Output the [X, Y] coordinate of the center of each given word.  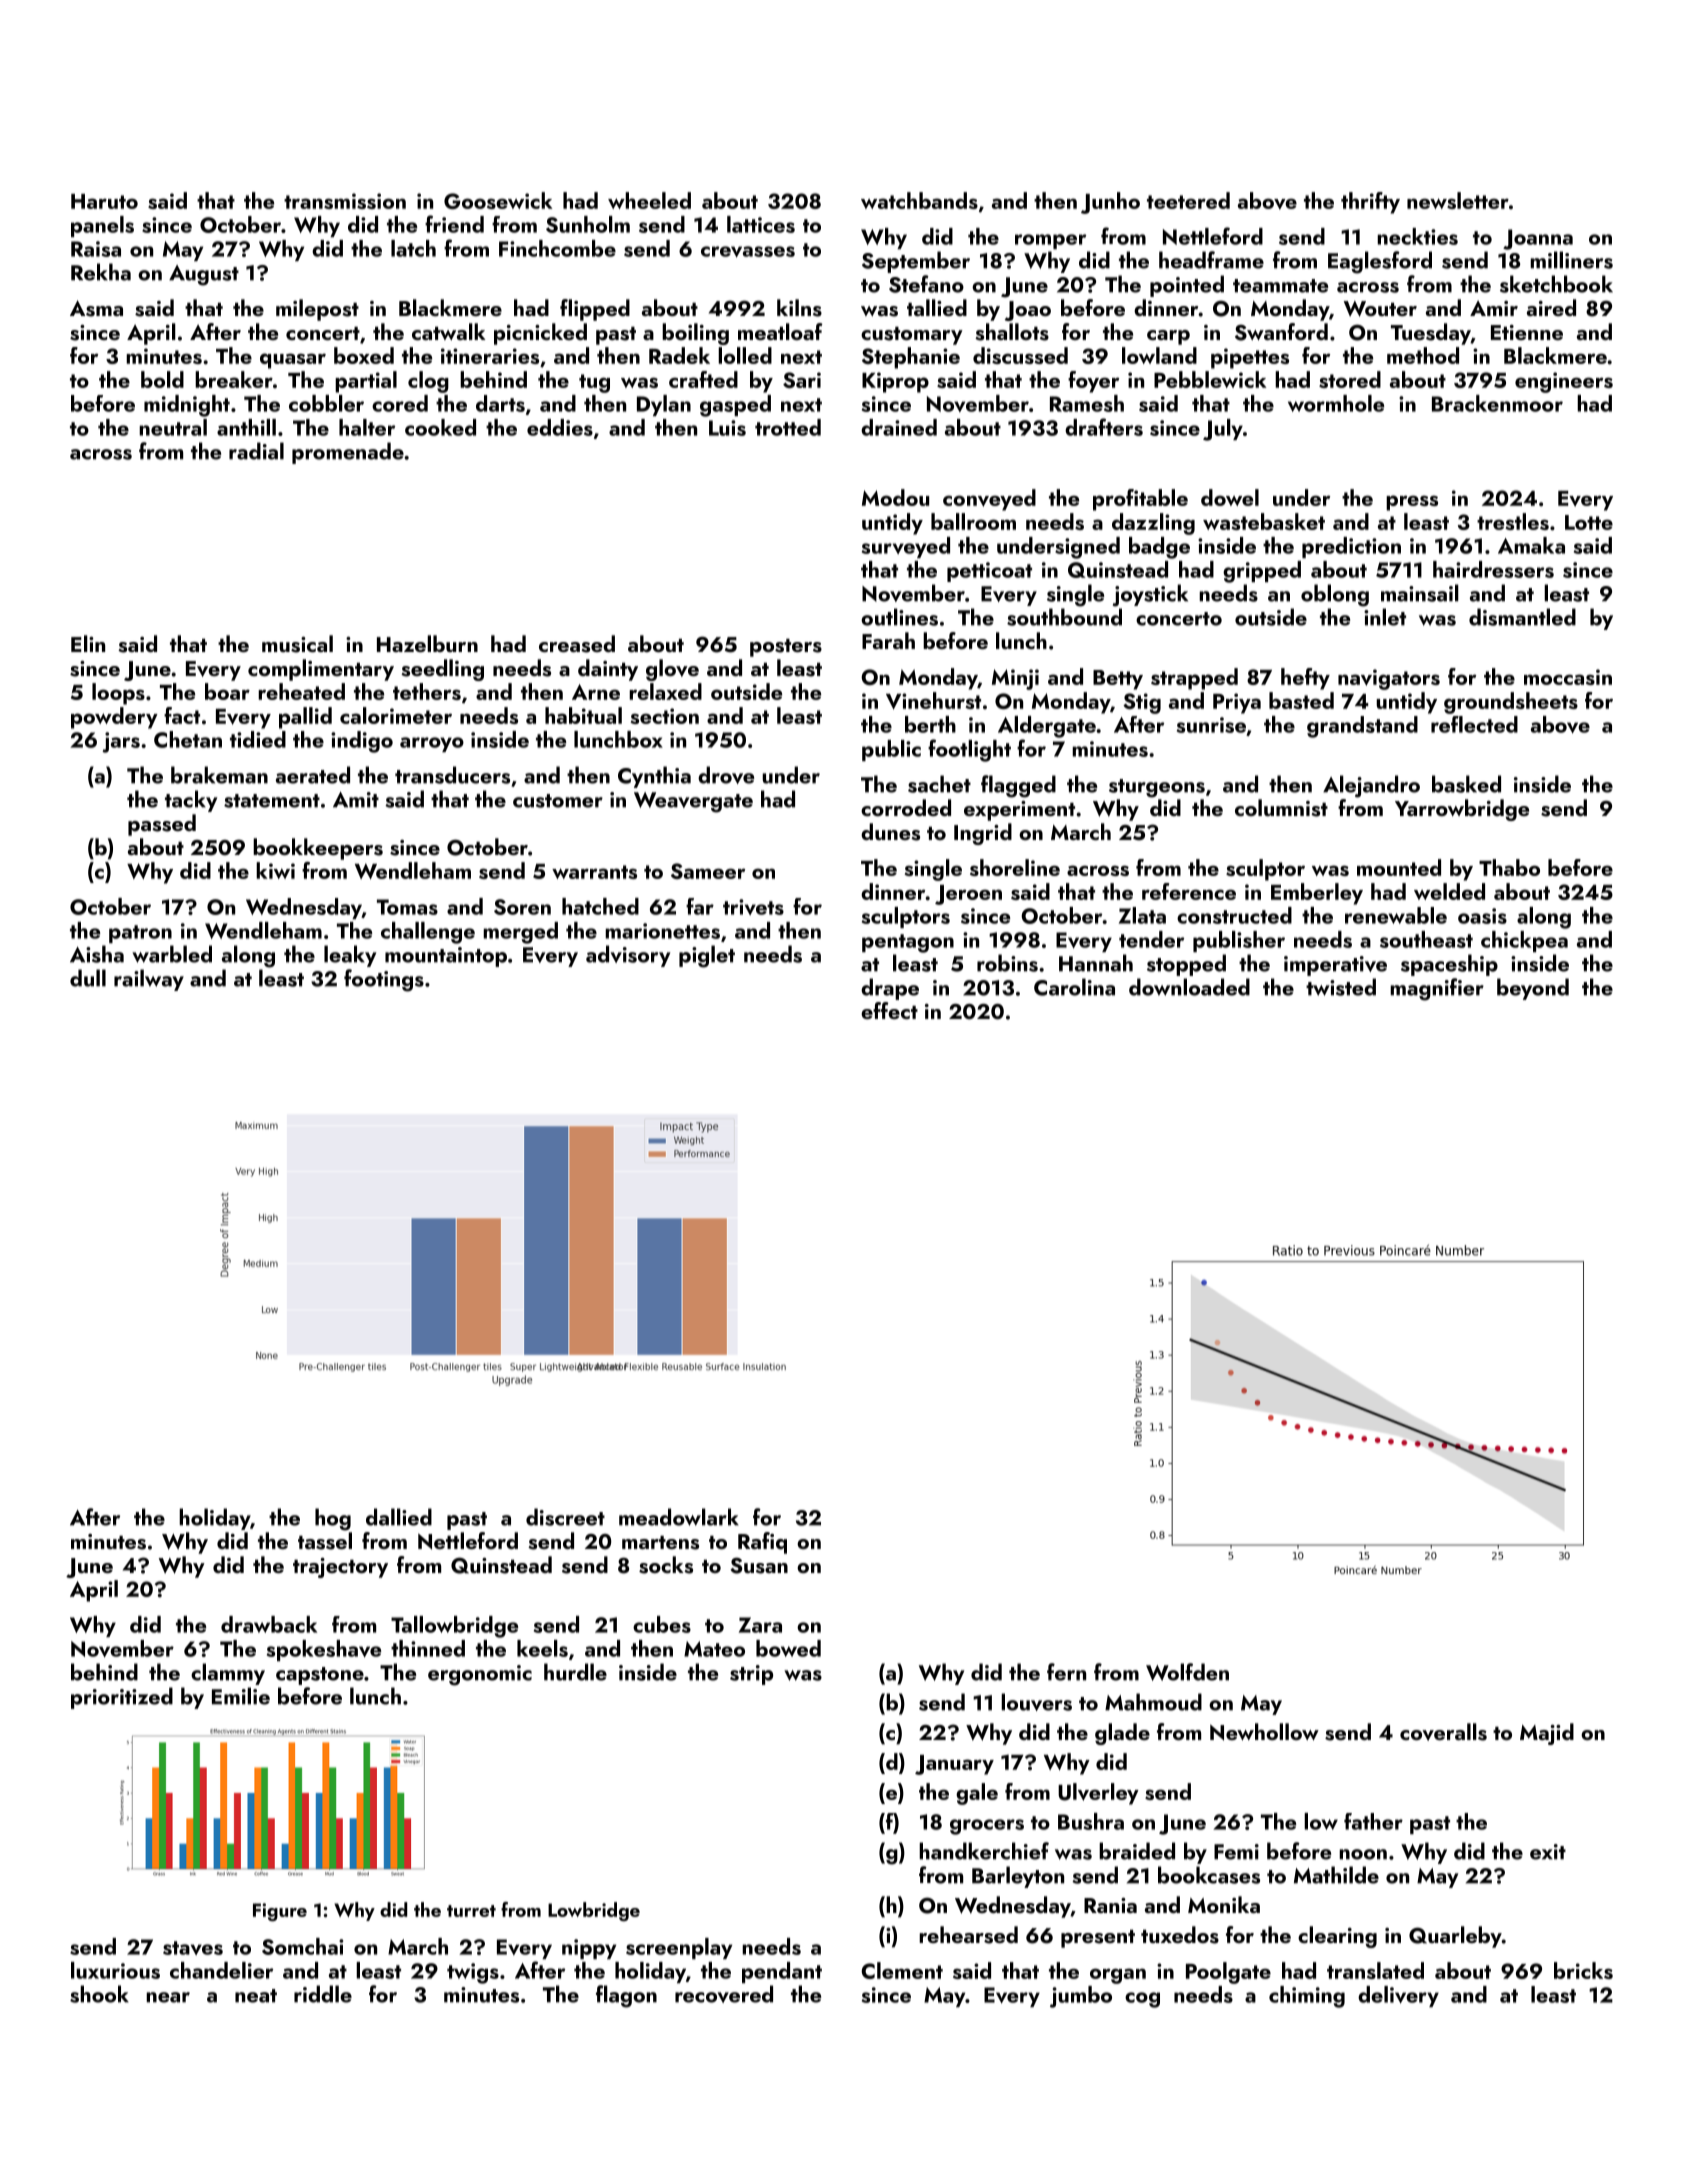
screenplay [679, 1948]
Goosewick [498, 200]
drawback [269, 1624]
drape [890, 989]
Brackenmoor [1497, 403]
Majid [1547, 1734]
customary [912, 336]
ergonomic [480, 1675]
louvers [1036, 1702]
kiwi [275, 870]
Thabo [1509, 867]
